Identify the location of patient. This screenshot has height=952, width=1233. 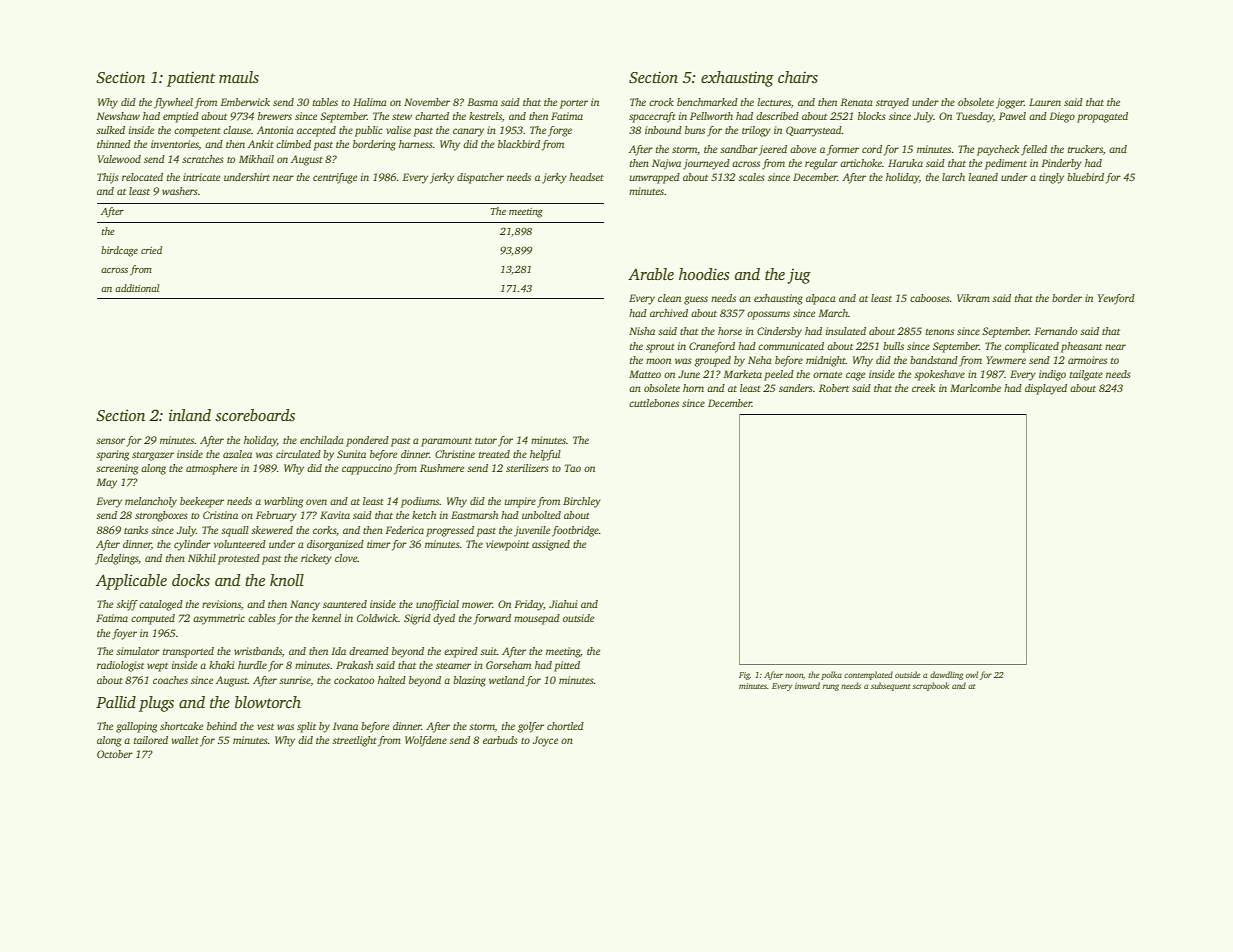
(191, 79).
